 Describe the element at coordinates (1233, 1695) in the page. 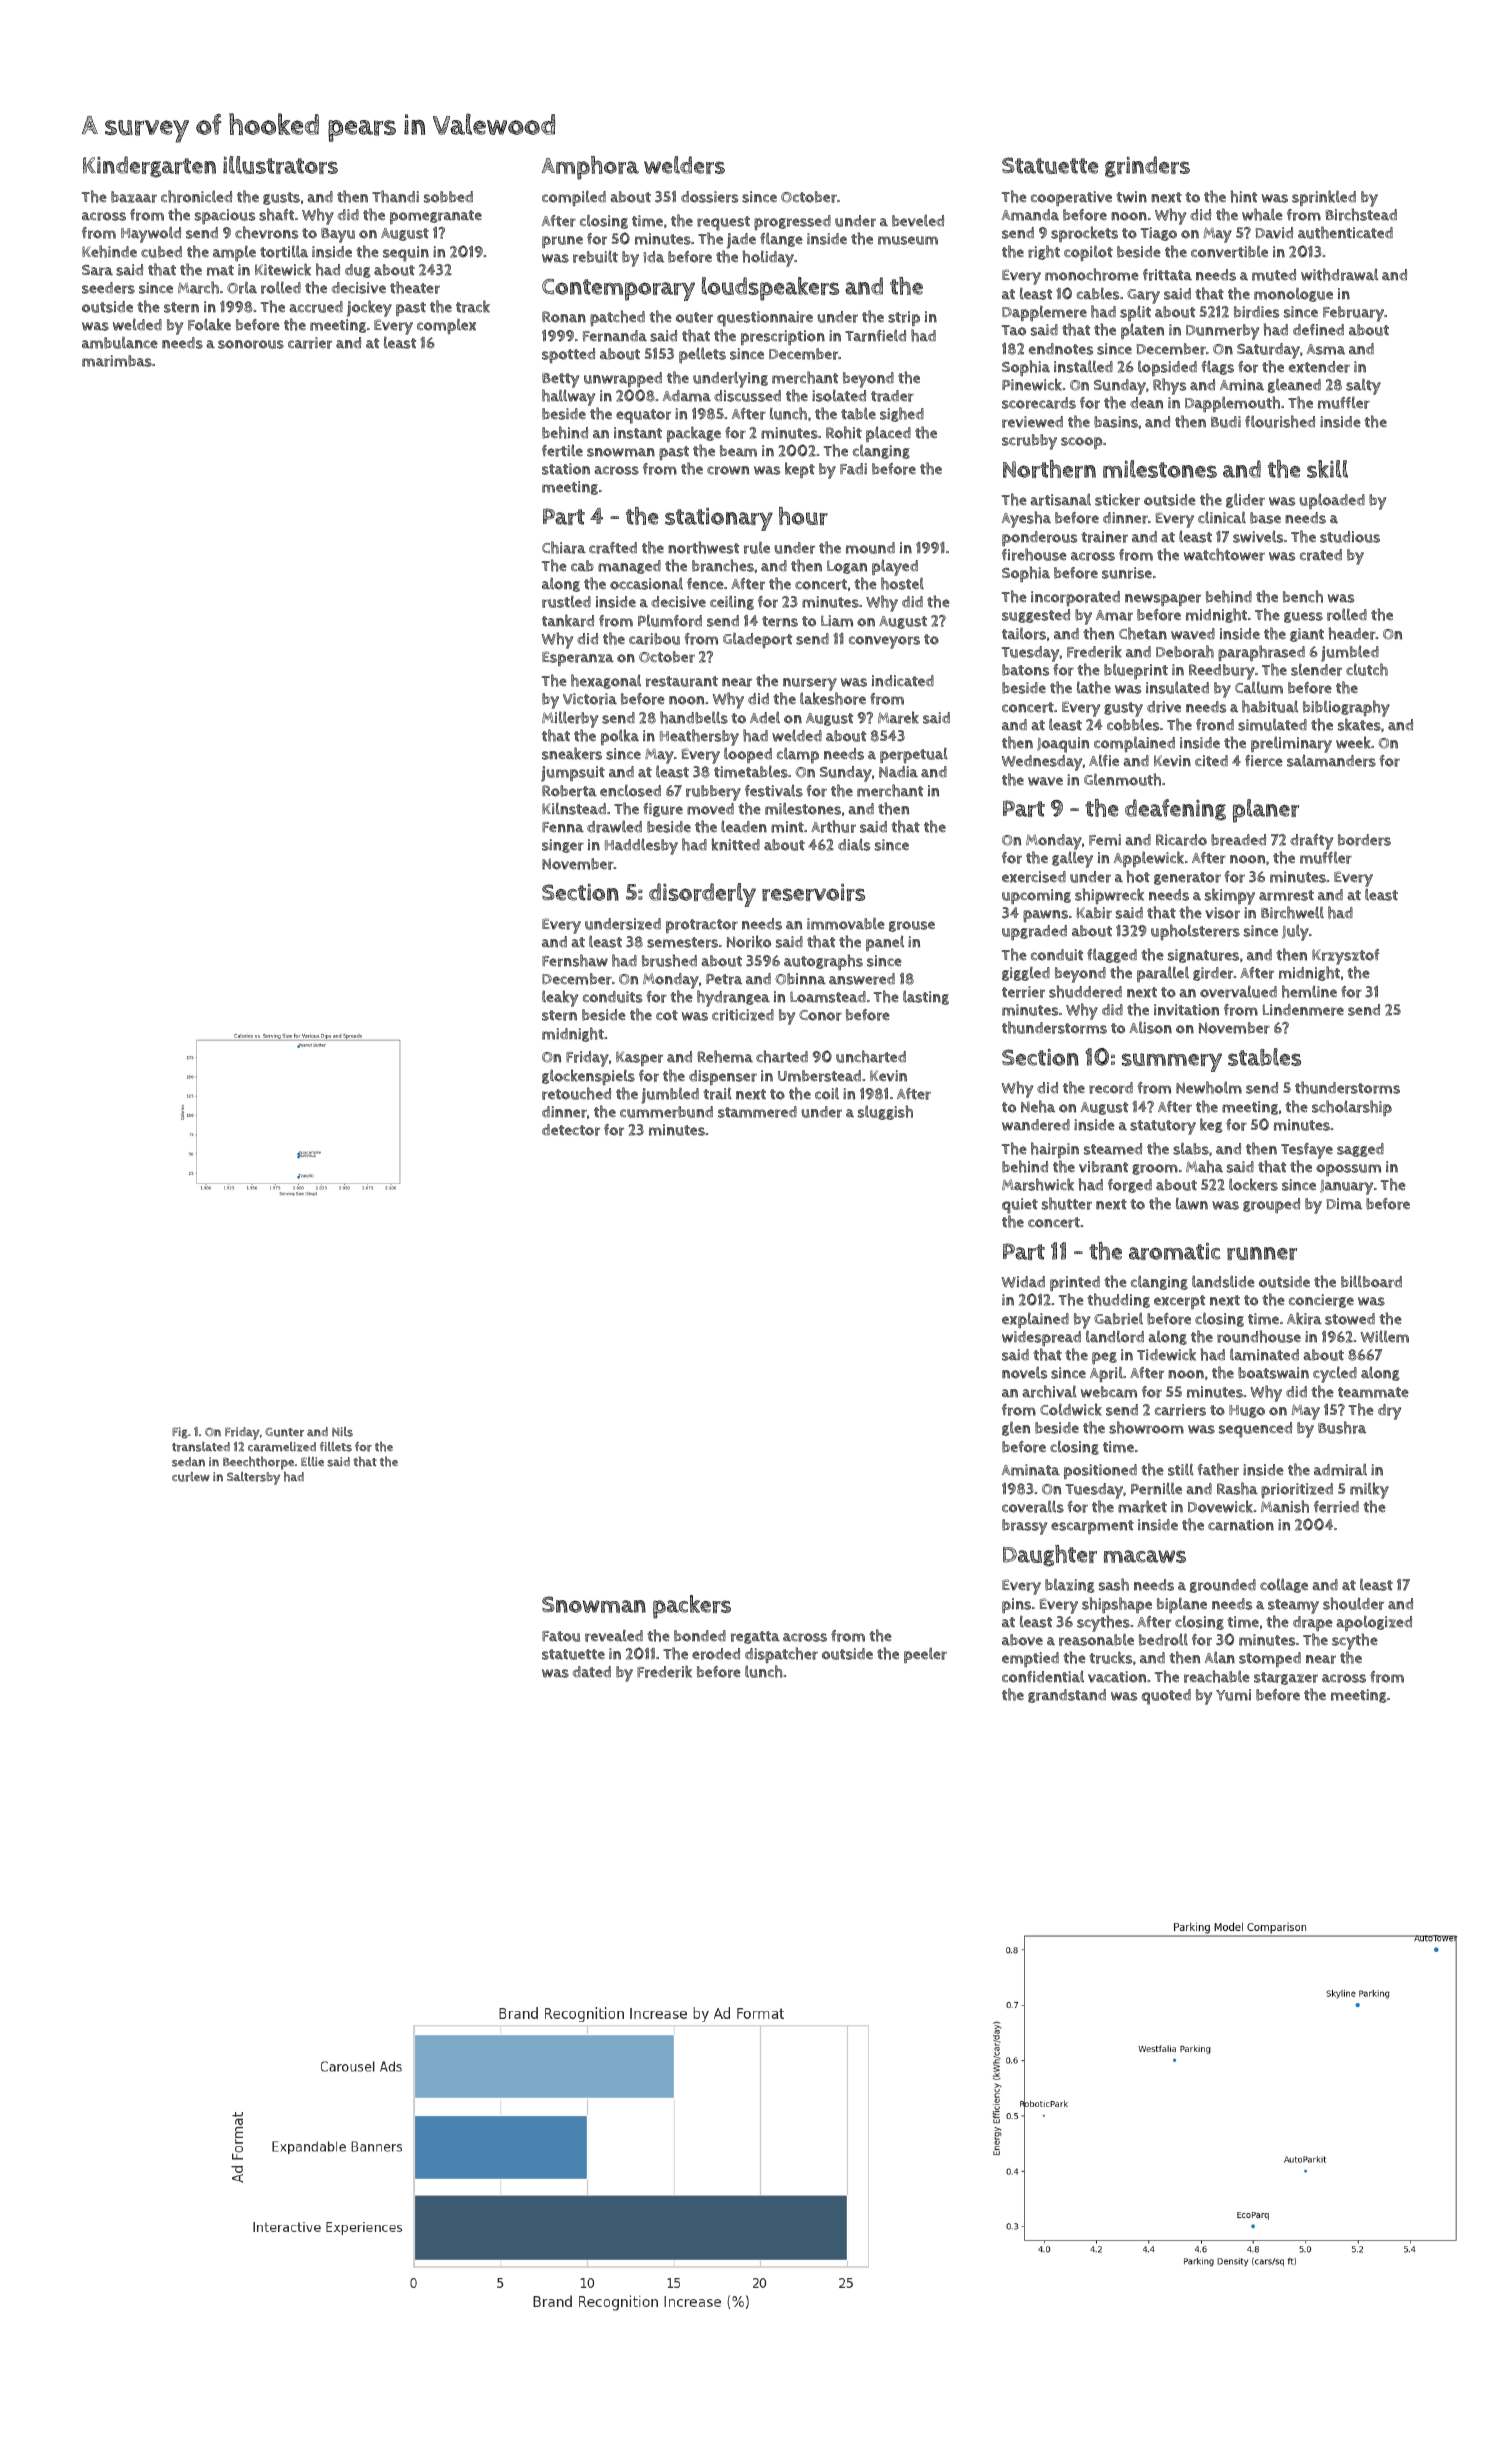

I see `Yumi` at that location.
